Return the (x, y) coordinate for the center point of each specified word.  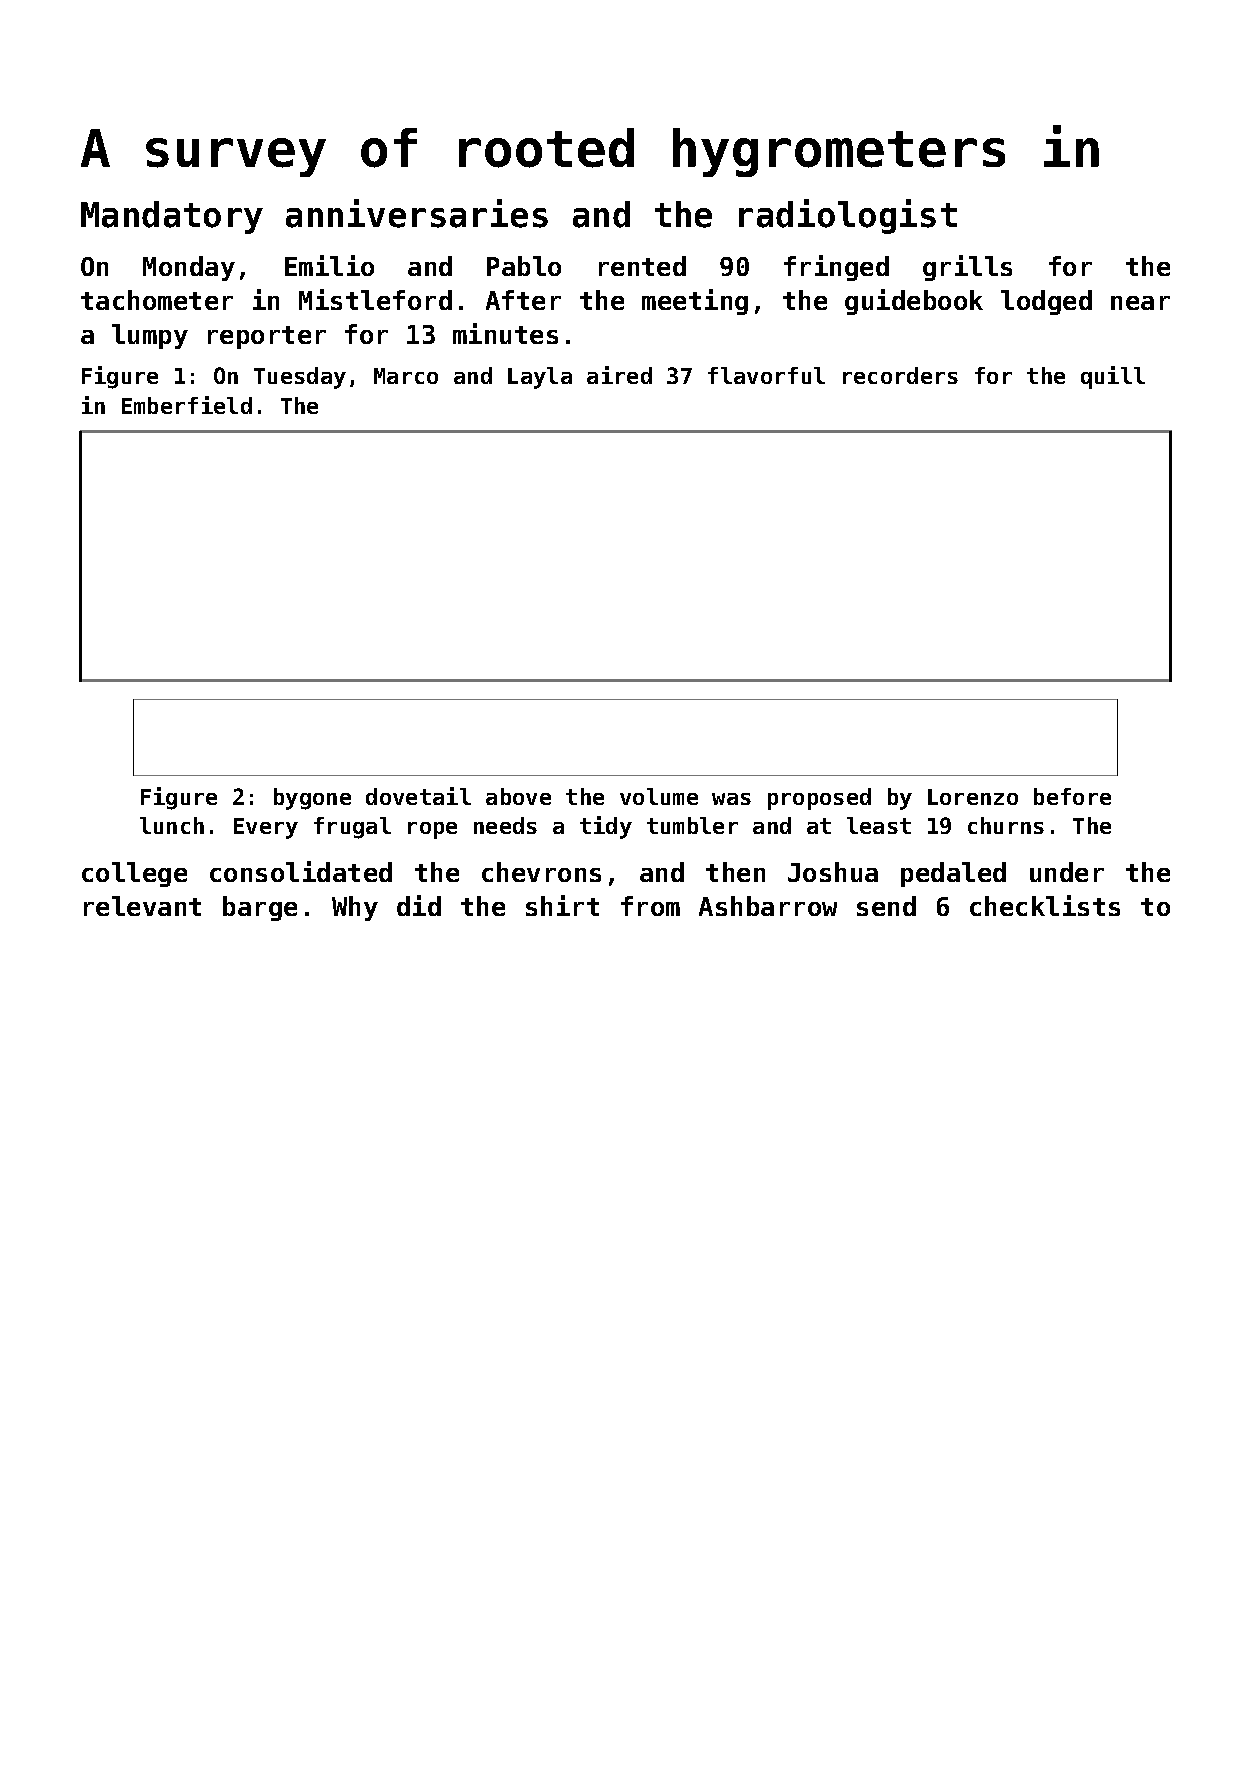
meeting (695, 302)
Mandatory (172, 217)
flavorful (766, 375)
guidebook (914, 302)
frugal (352, 828)
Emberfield (187, 405)
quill (1113, 377)
